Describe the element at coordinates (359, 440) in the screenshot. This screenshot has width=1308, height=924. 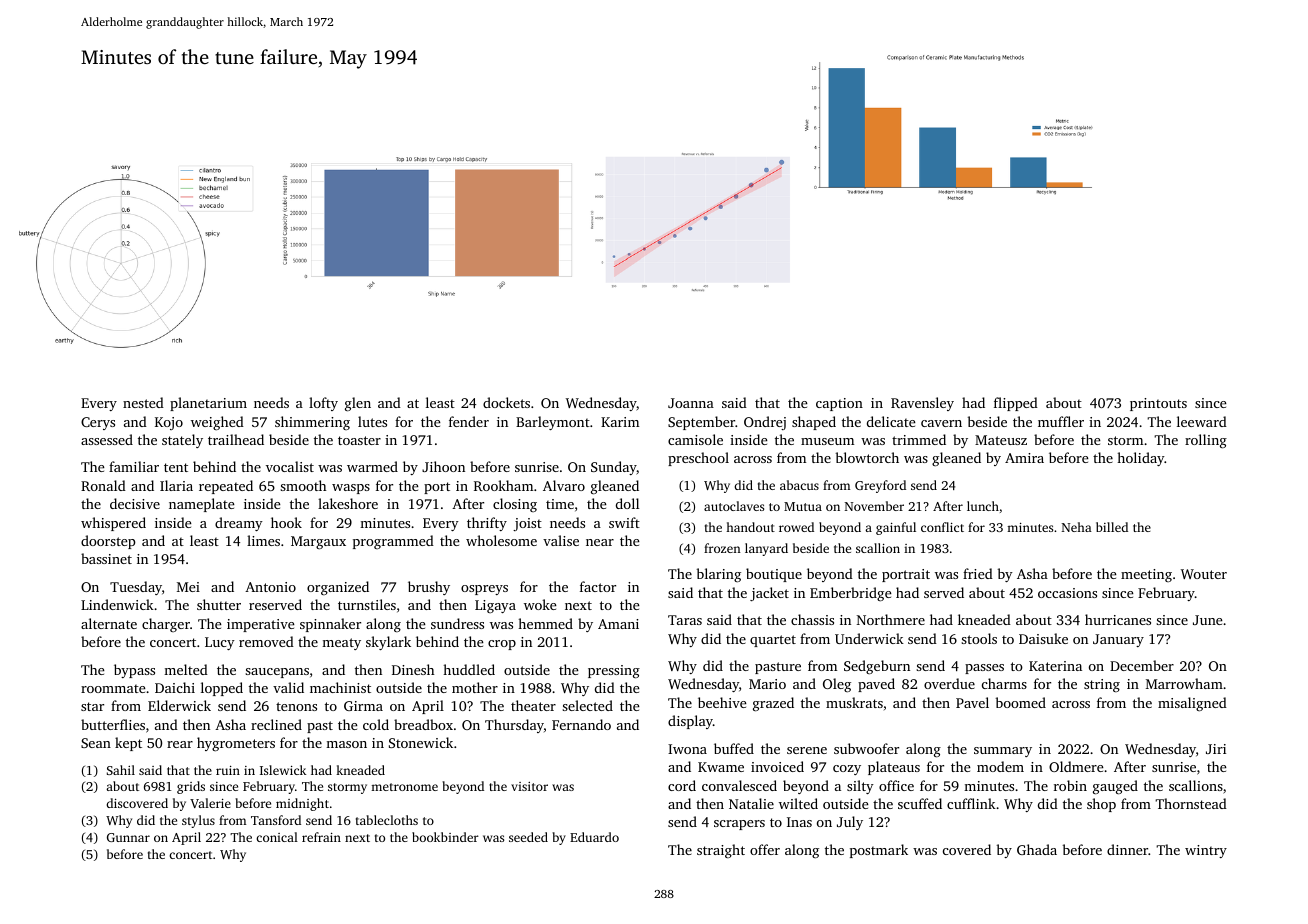
I see `toaster` at that location.
